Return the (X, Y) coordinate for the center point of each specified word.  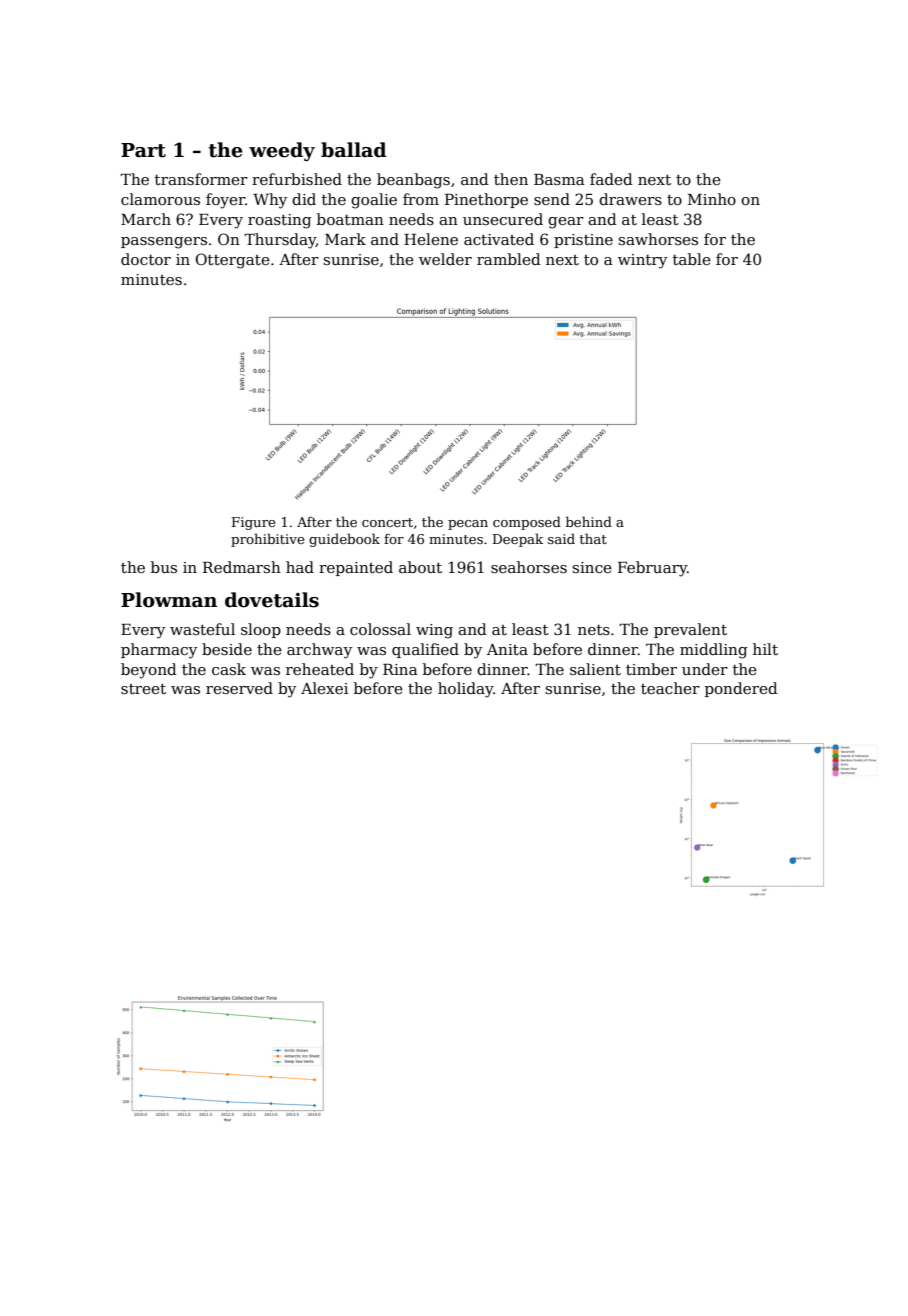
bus (164, 567)
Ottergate (233, 261)
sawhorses (658, 239)
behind (589, 521)
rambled (509, 259)
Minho (712, 199)
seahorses (529, 567)
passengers (164, 243)
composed (527, 523)
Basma (559, 179)
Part (143, 150)
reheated (320, 669)
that (593, 538)
